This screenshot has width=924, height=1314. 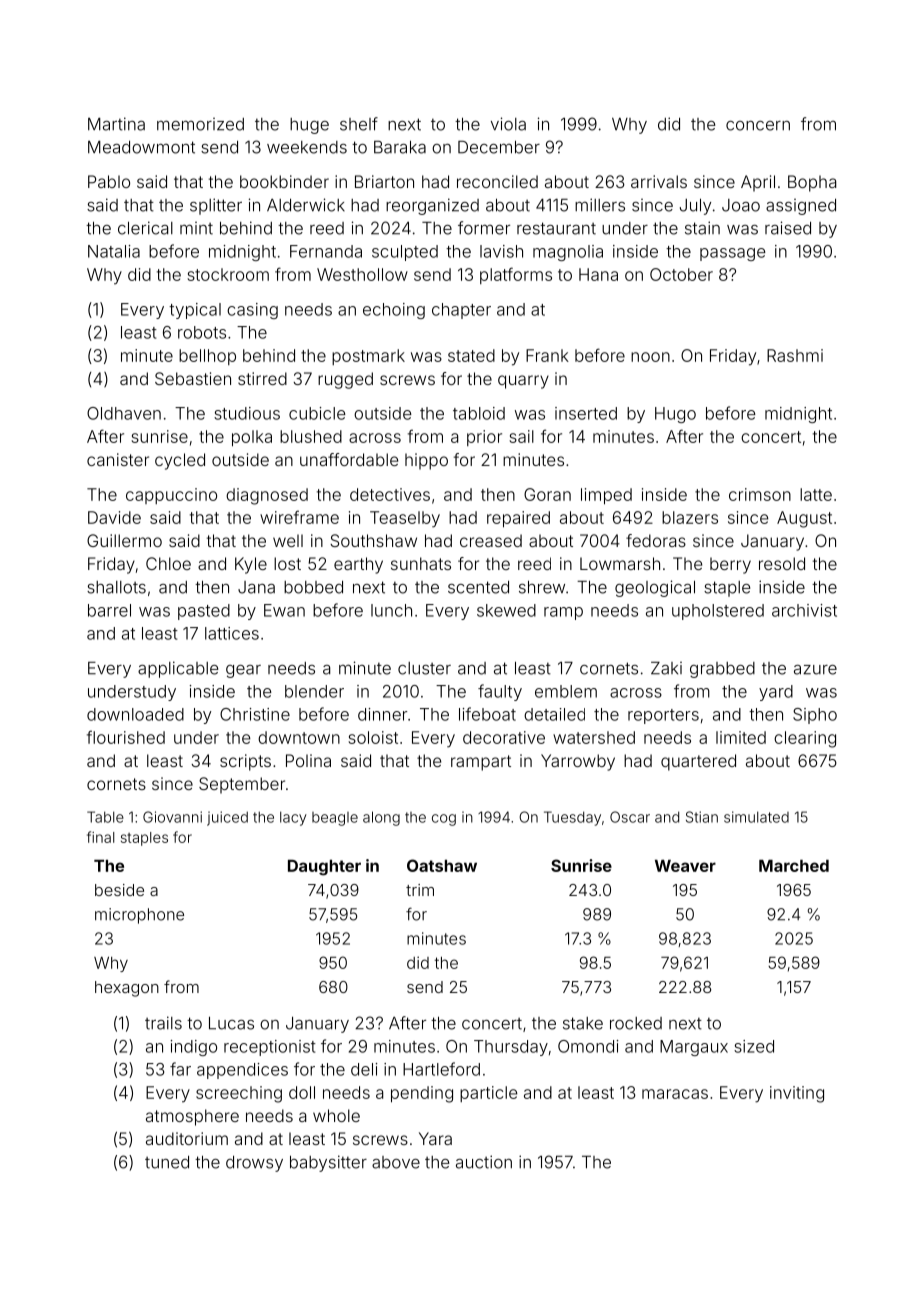 I want to click on Hugo, so click(x=675, y=415).
